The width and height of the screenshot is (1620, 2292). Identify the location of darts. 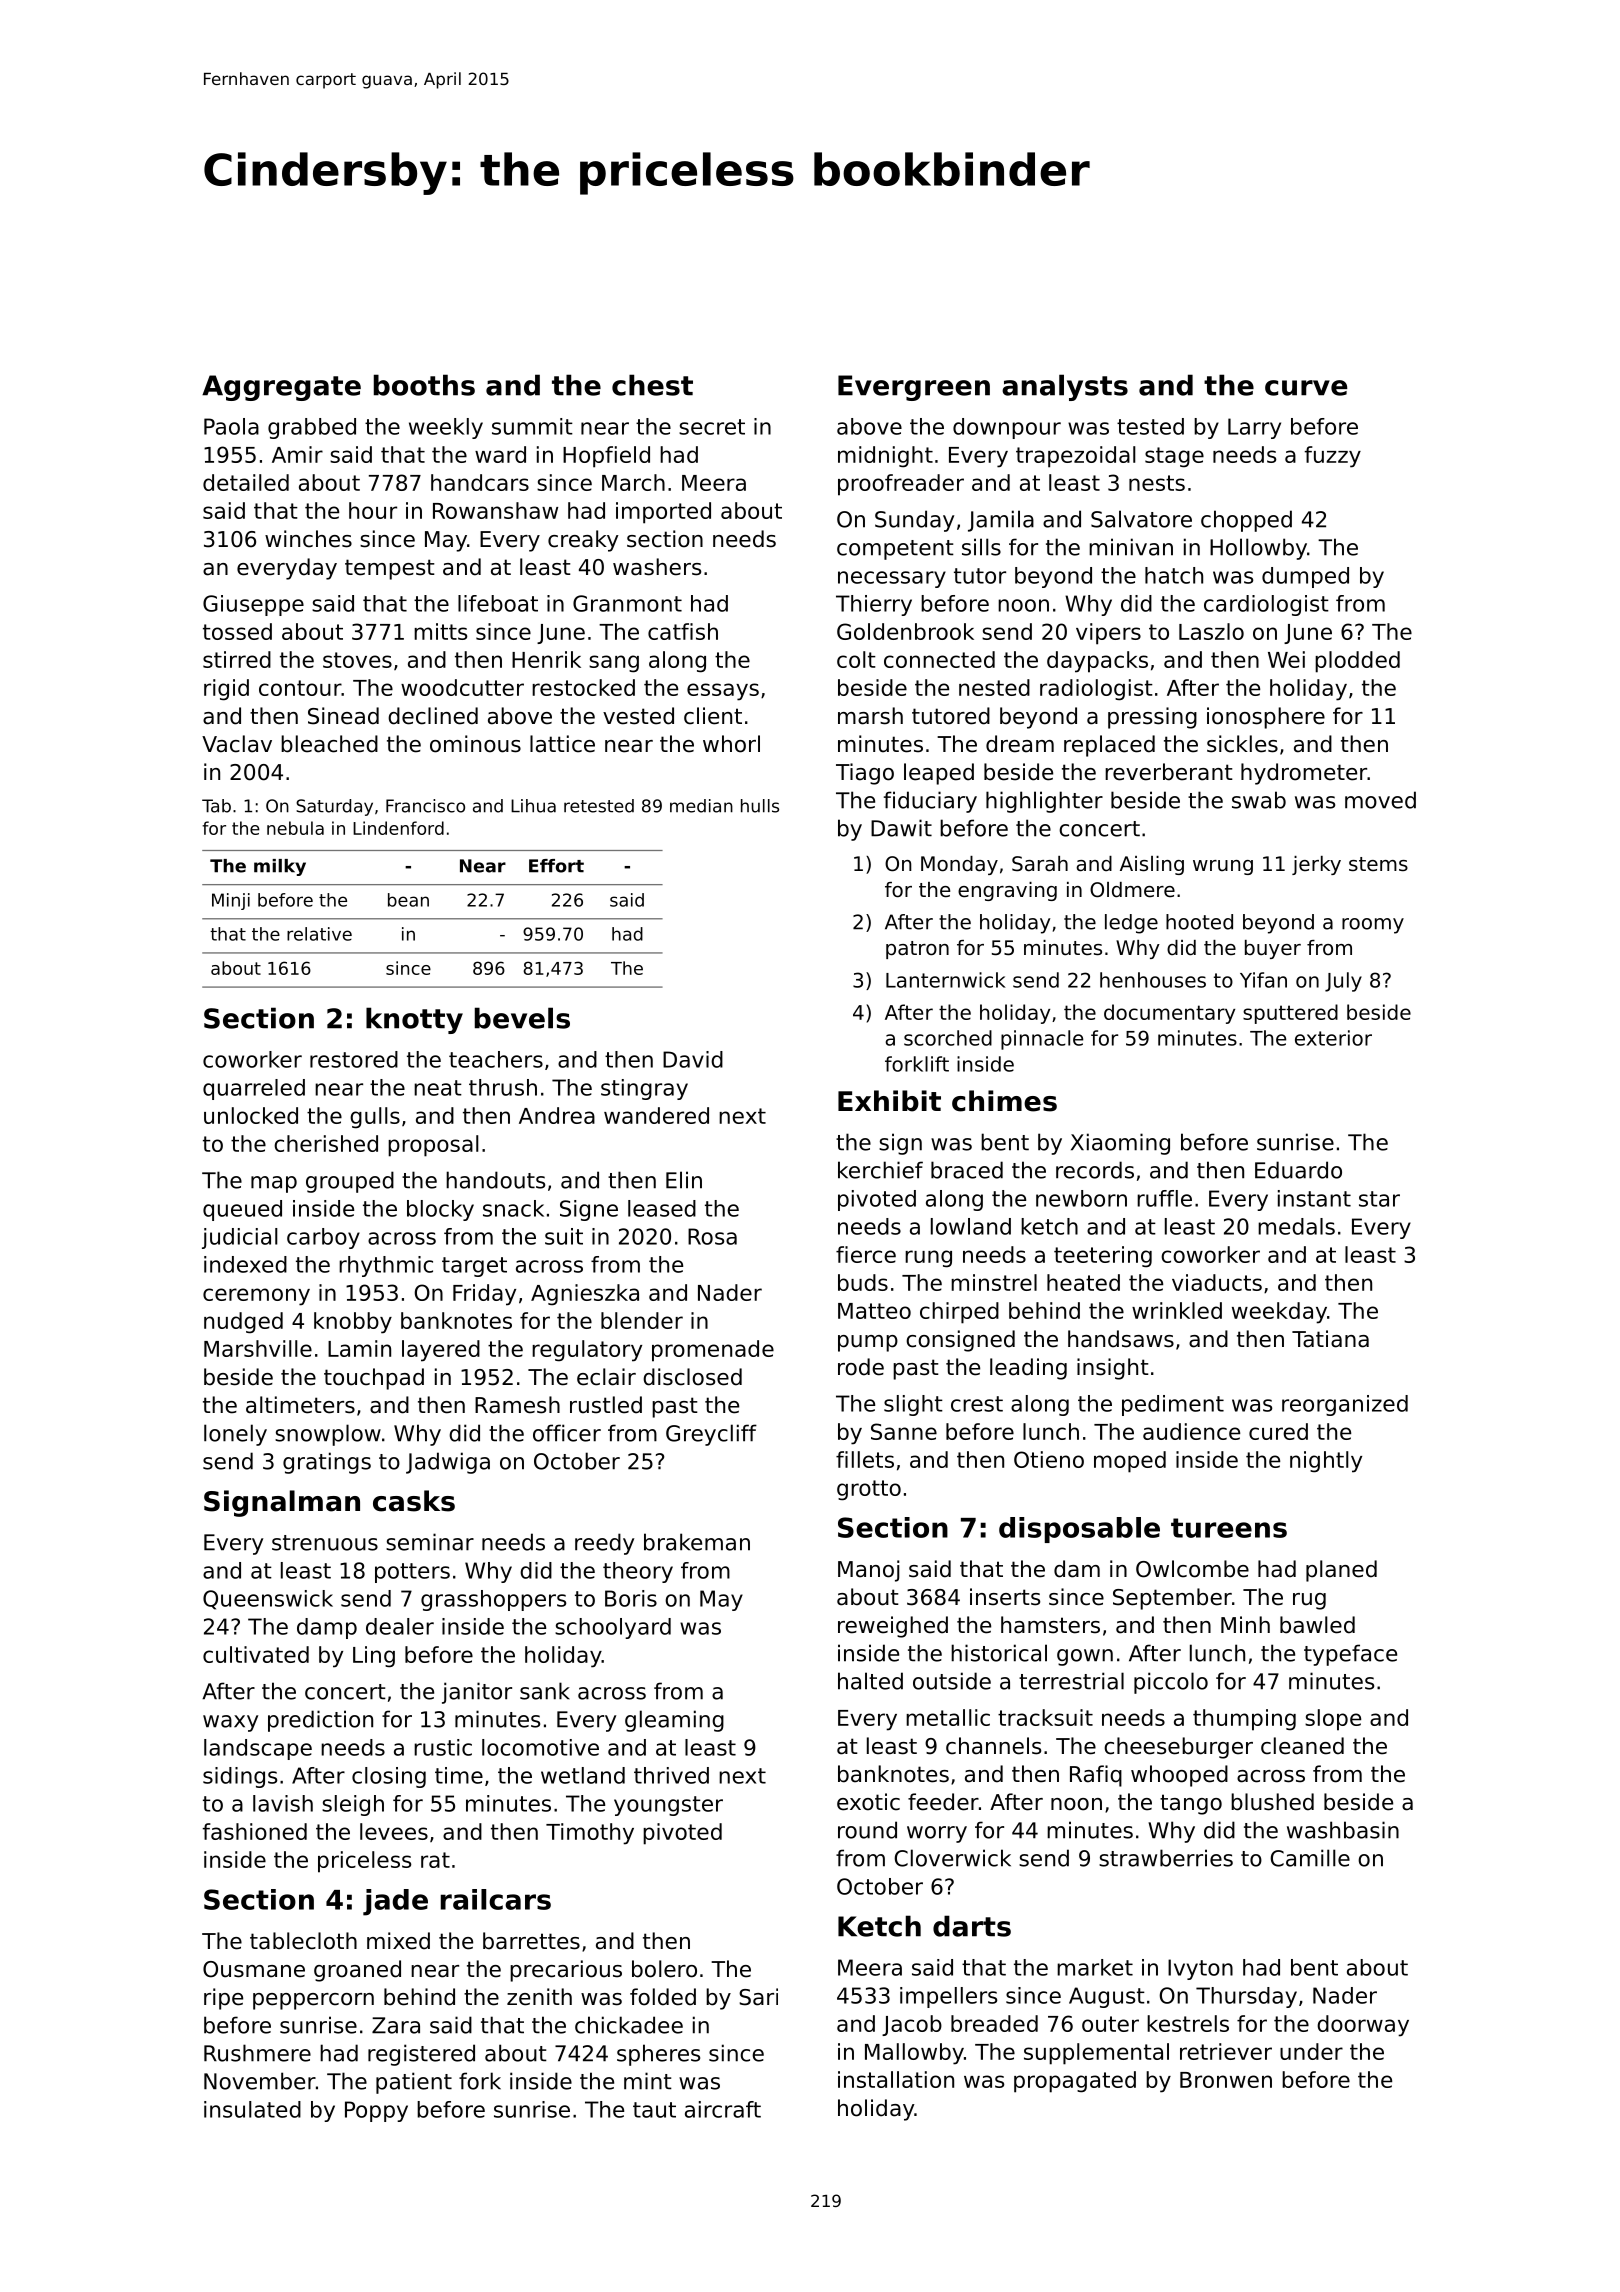
(972, 1926).
